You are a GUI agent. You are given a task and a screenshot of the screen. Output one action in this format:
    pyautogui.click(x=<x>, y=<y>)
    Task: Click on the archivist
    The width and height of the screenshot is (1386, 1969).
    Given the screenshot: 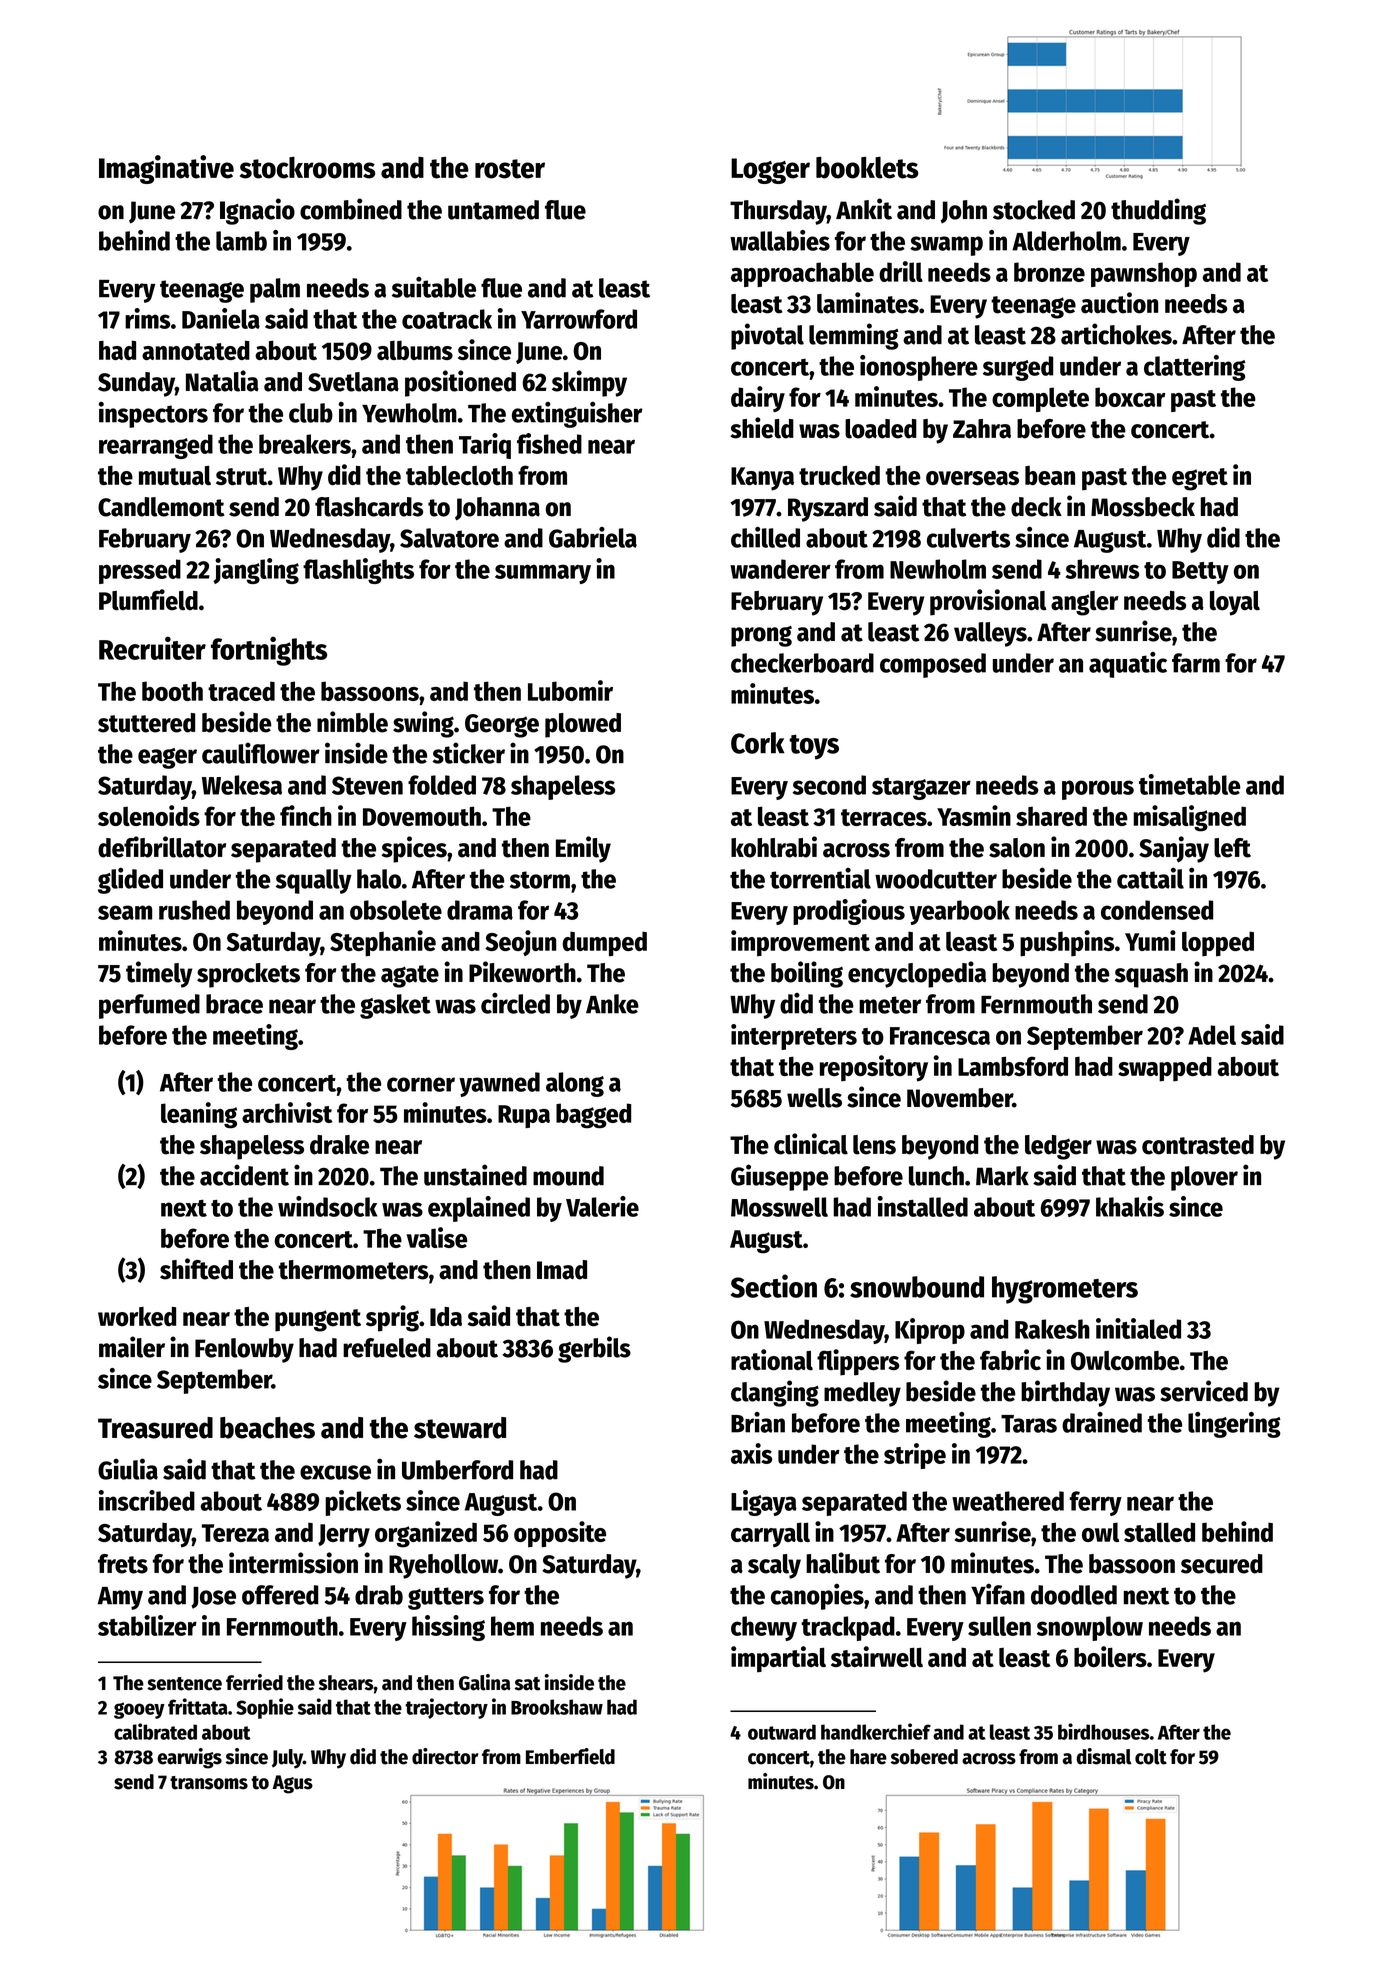 What is the action you would take?
    pyautogui.click(x=287, y=1112)
